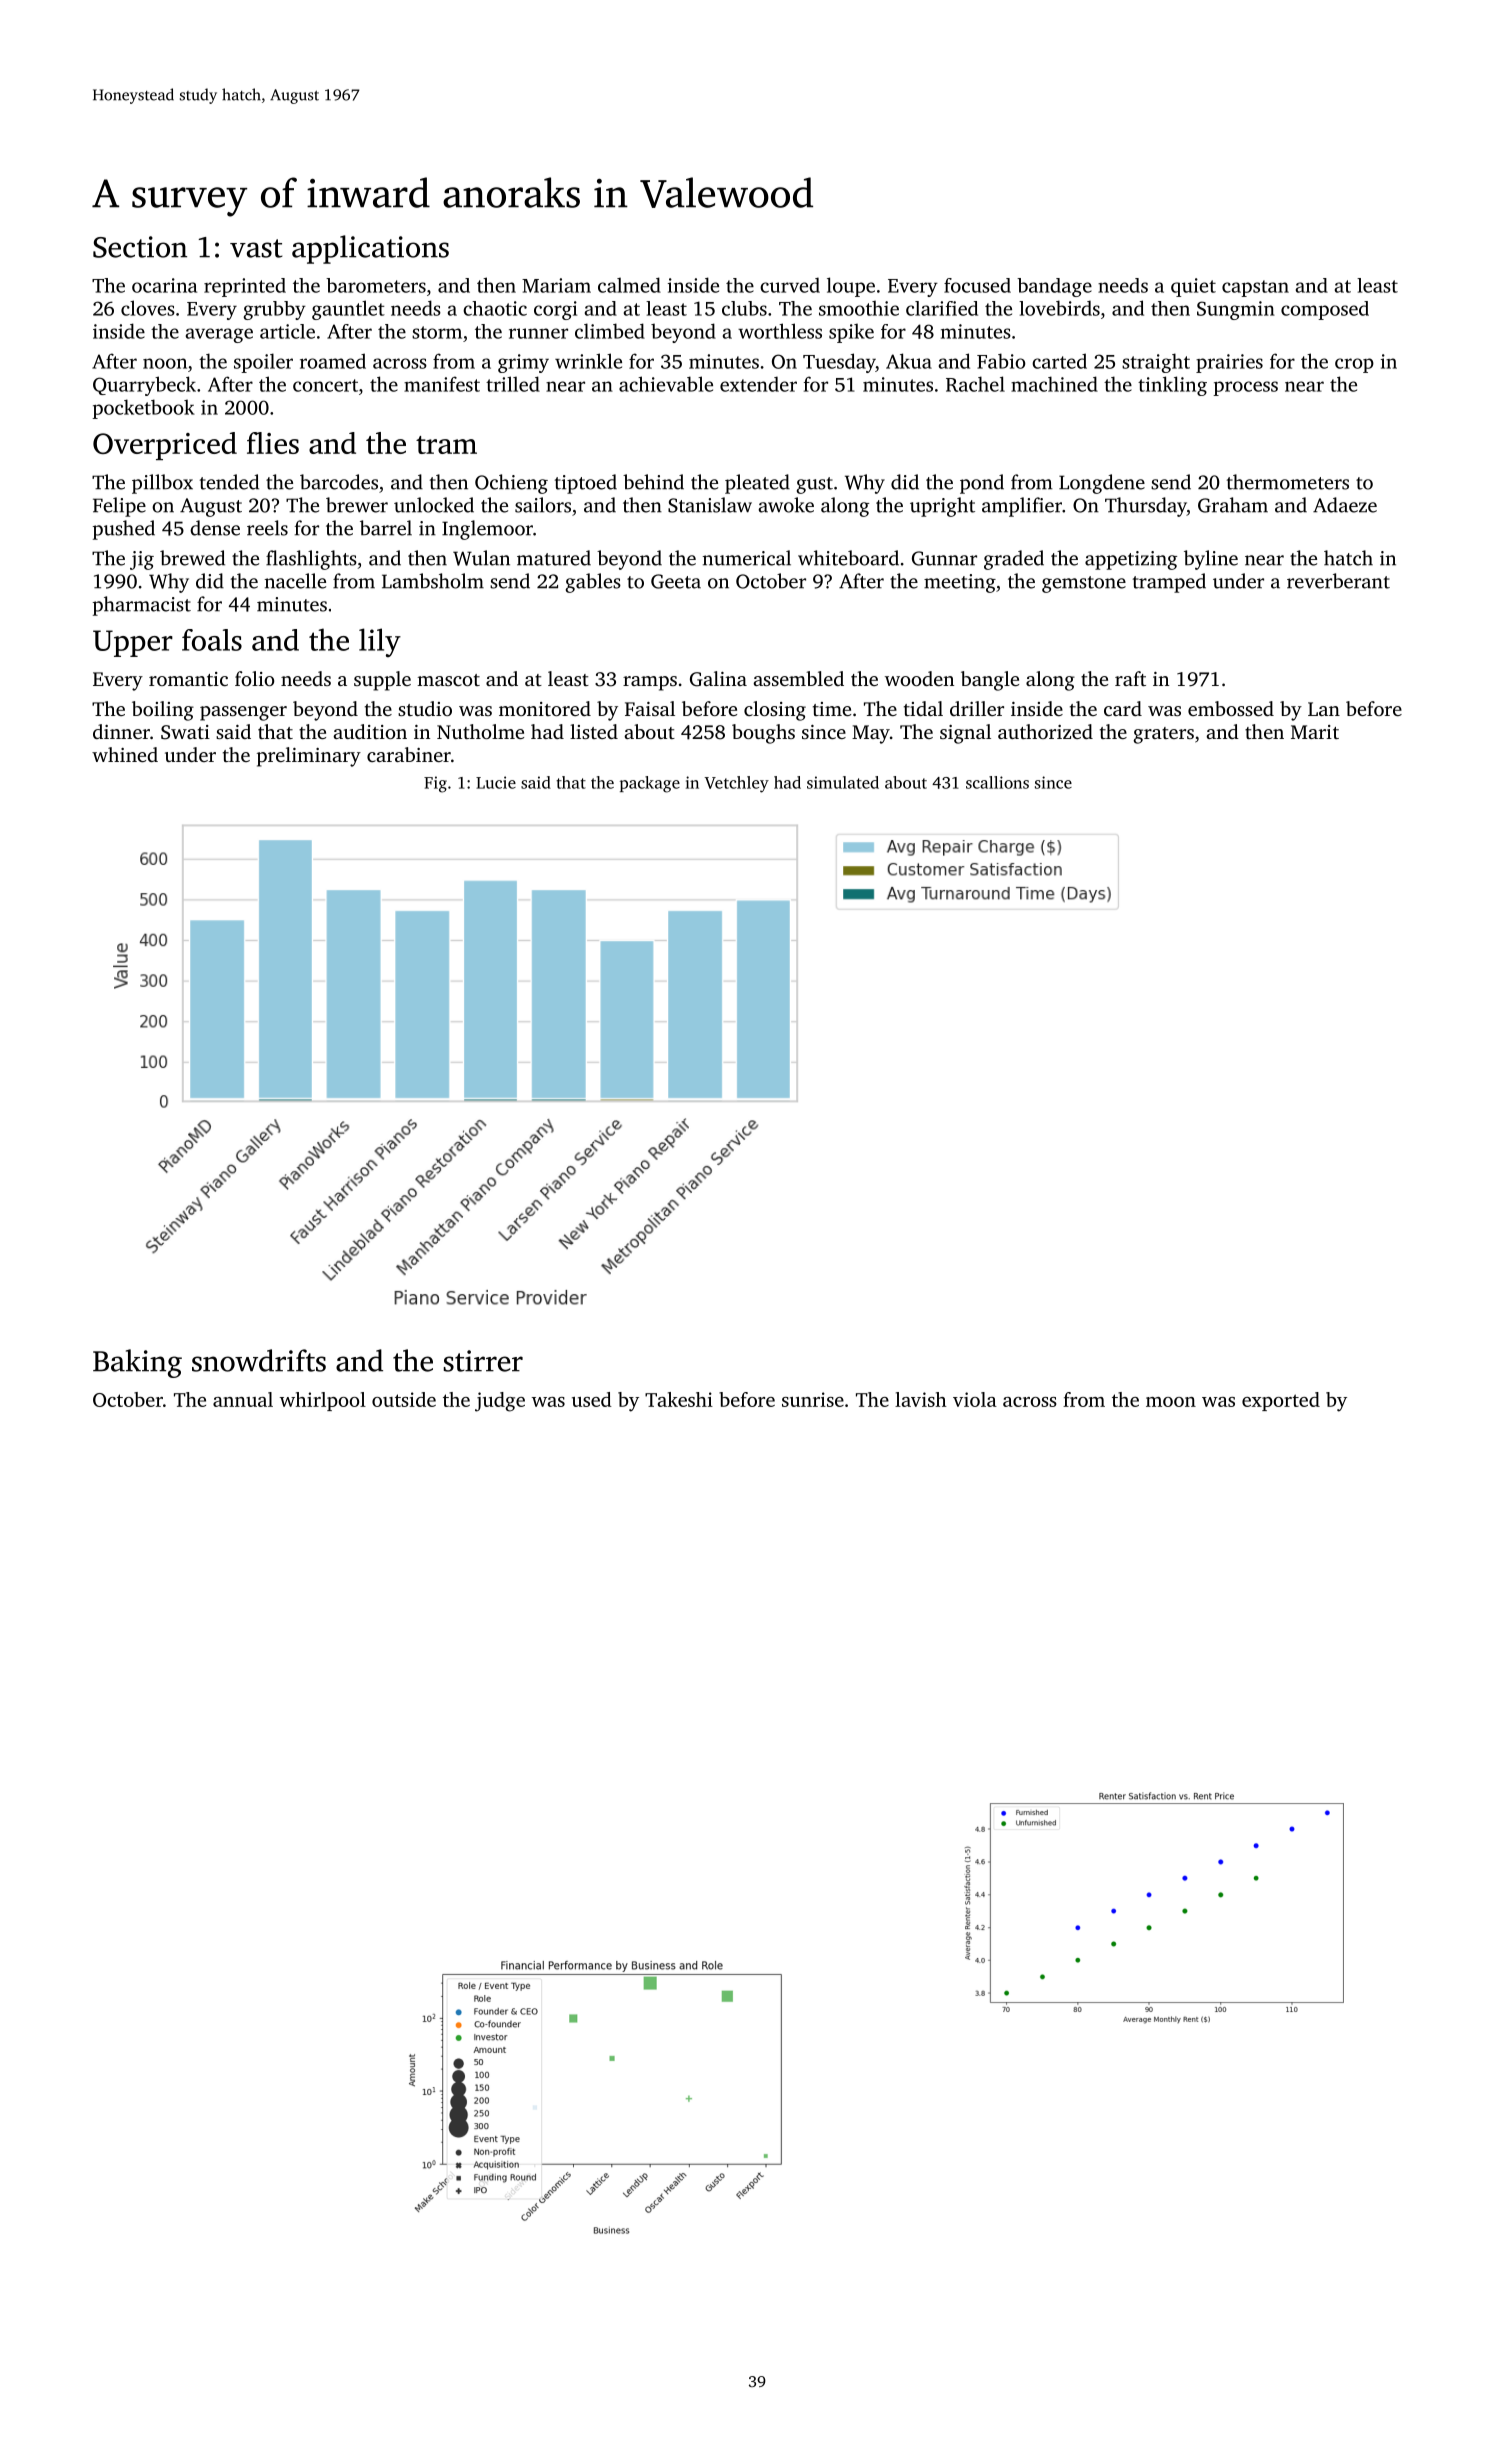 The image size is (1496, 2464). Describe the element at coordinates (1325, 310) in the page. I see `composed` at that location.
